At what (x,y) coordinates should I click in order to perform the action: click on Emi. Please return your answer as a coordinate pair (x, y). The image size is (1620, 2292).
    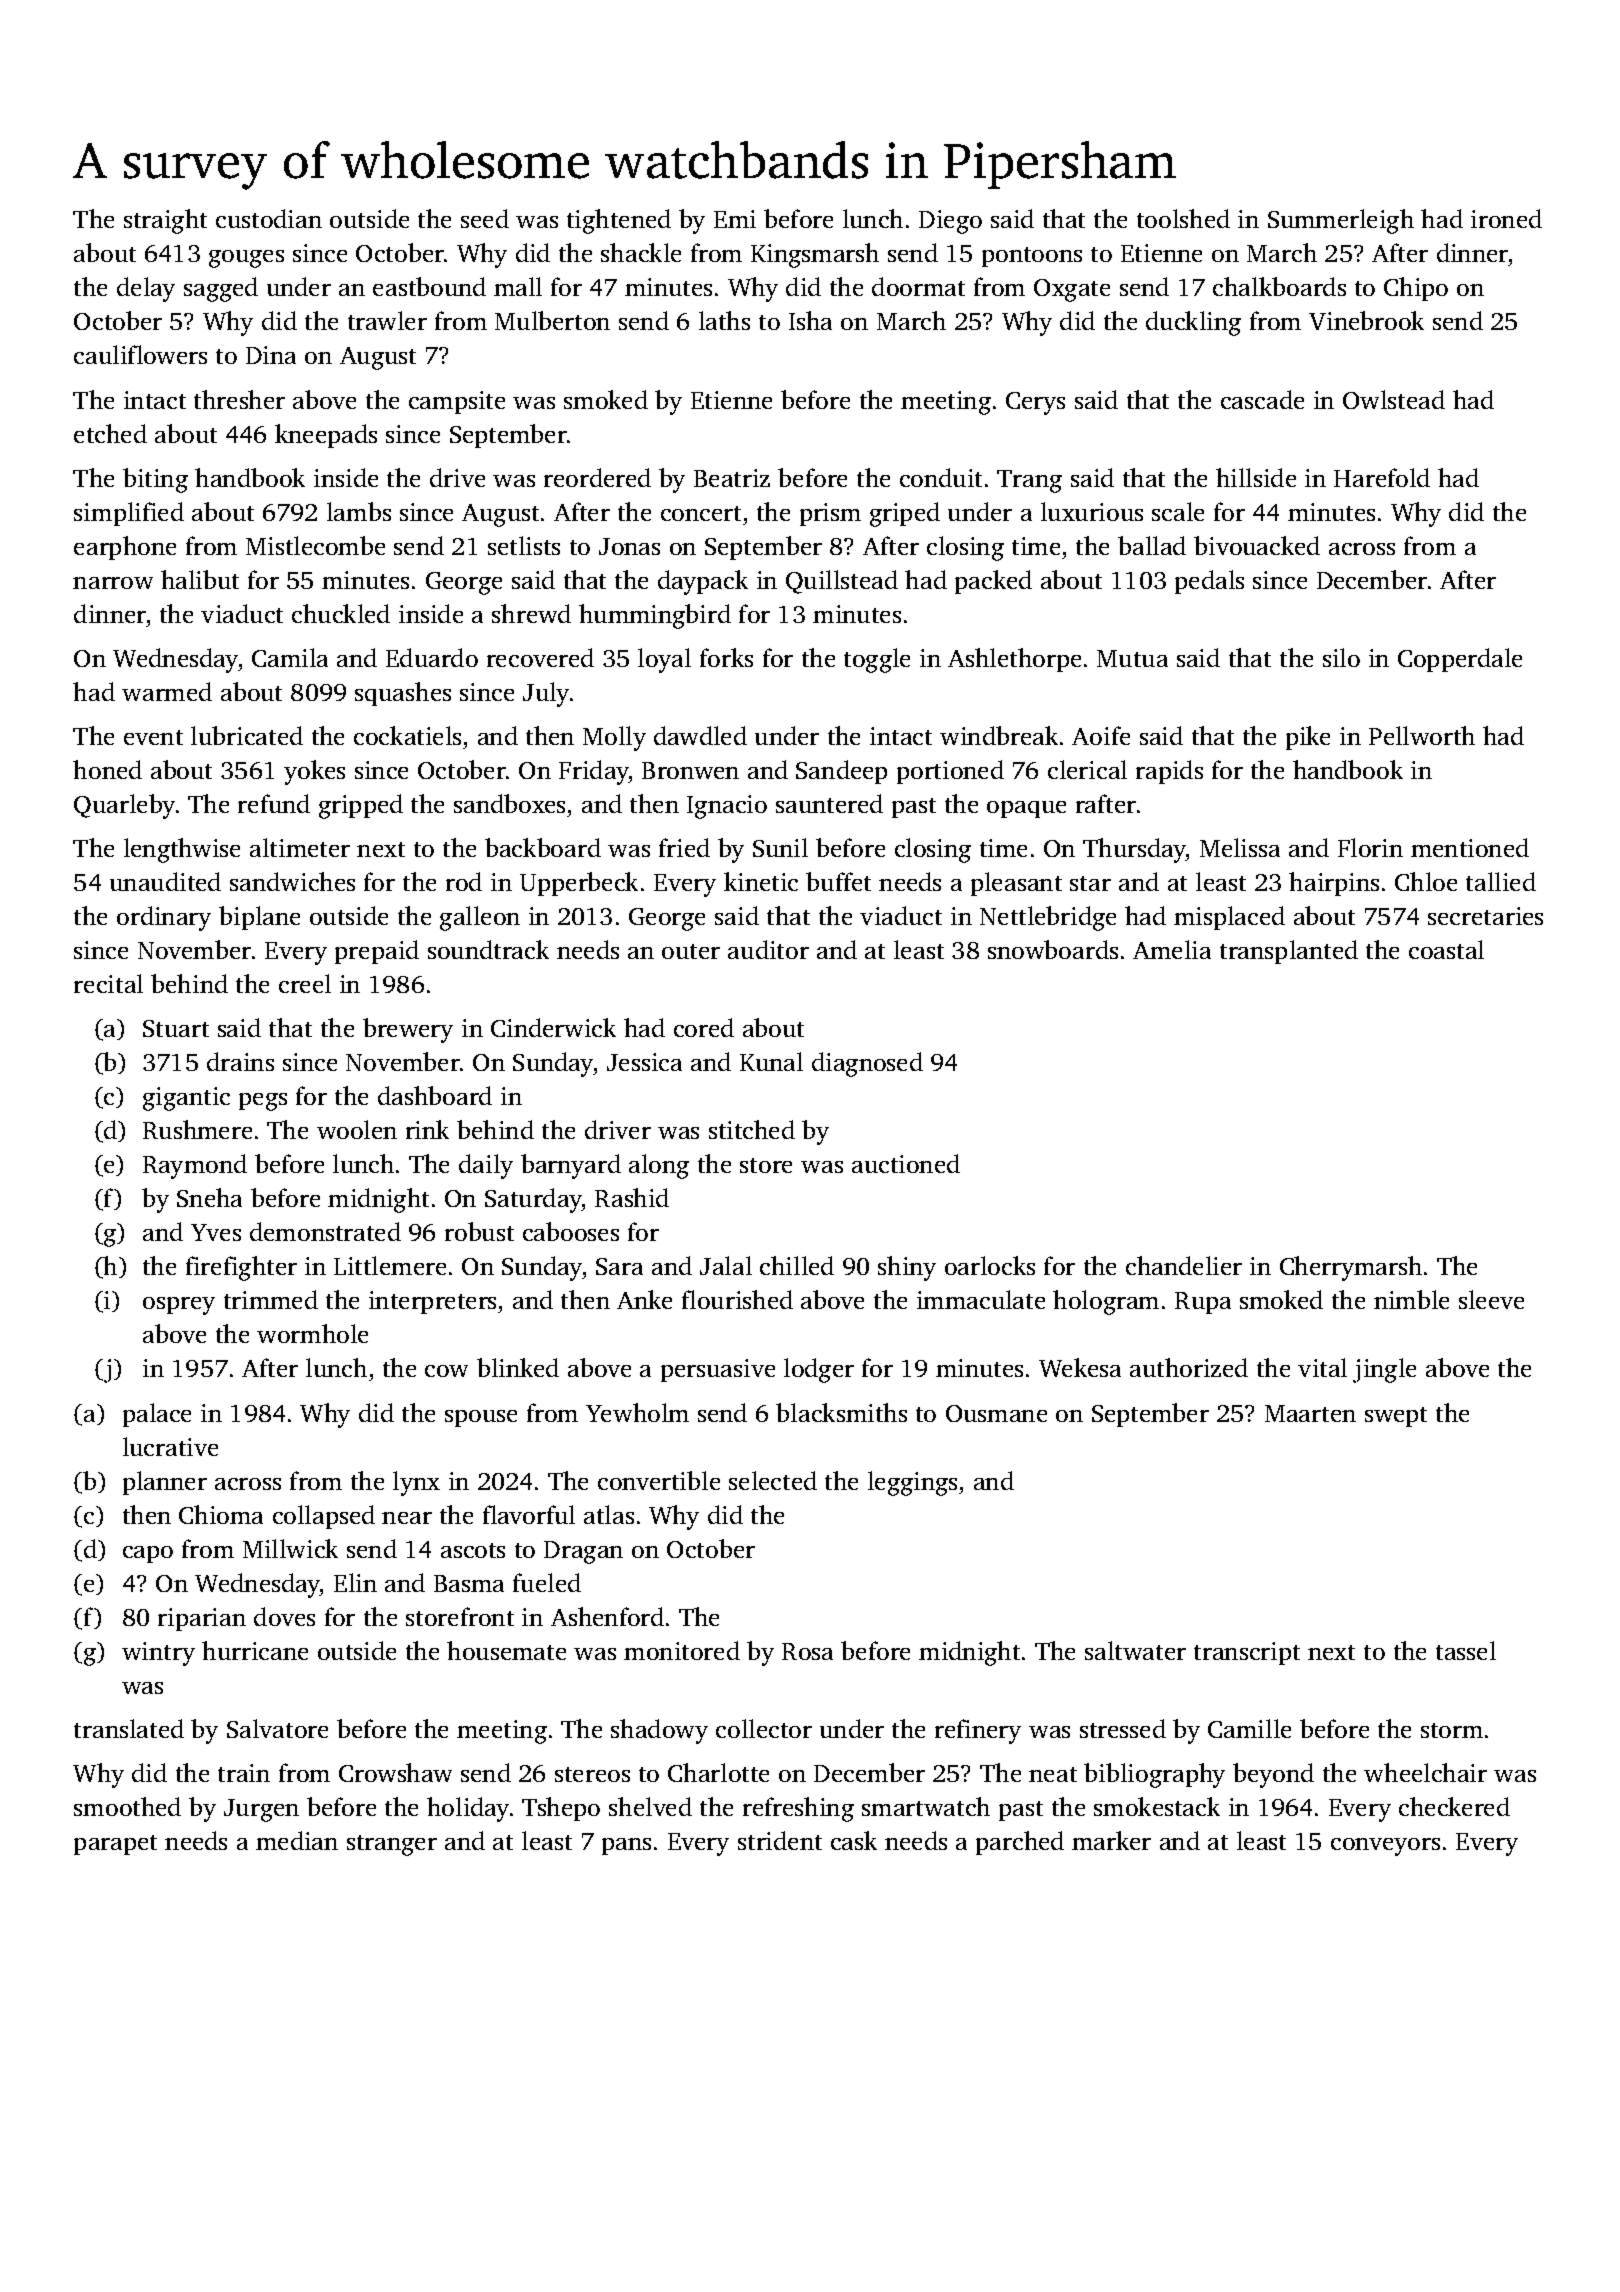
    Looking at the image, I should click on (735, 219).
